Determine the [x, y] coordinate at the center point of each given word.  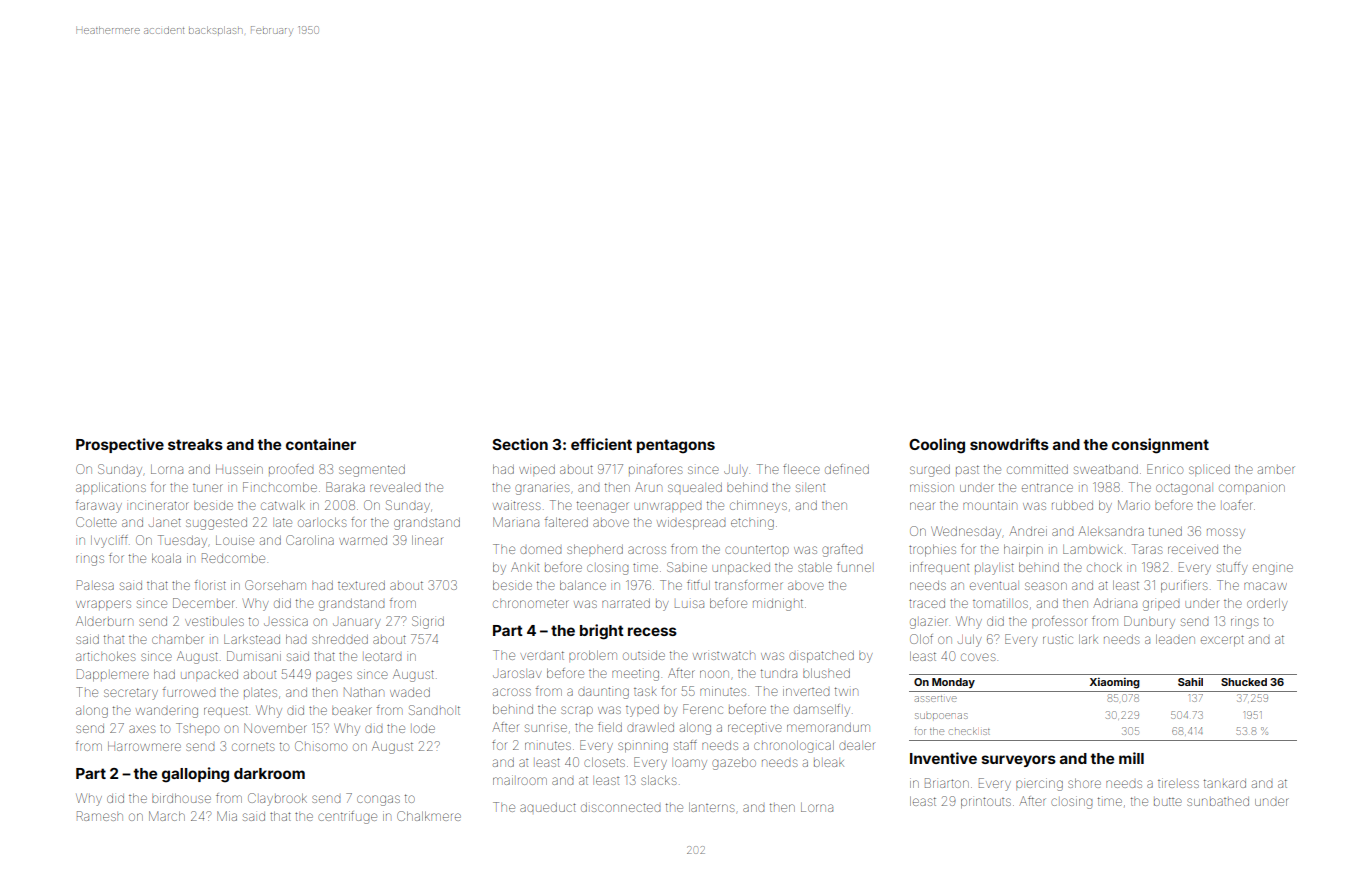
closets [604, 762]
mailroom [520, 780]
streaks [195, 444]
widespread [691, 523]
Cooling [937, 446]
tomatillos [1000, 603]
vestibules [214, 622]
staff [685, 745]
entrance [1047, 487]
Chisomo [321, 746]
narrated [626, 603]
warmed [363, 540]
